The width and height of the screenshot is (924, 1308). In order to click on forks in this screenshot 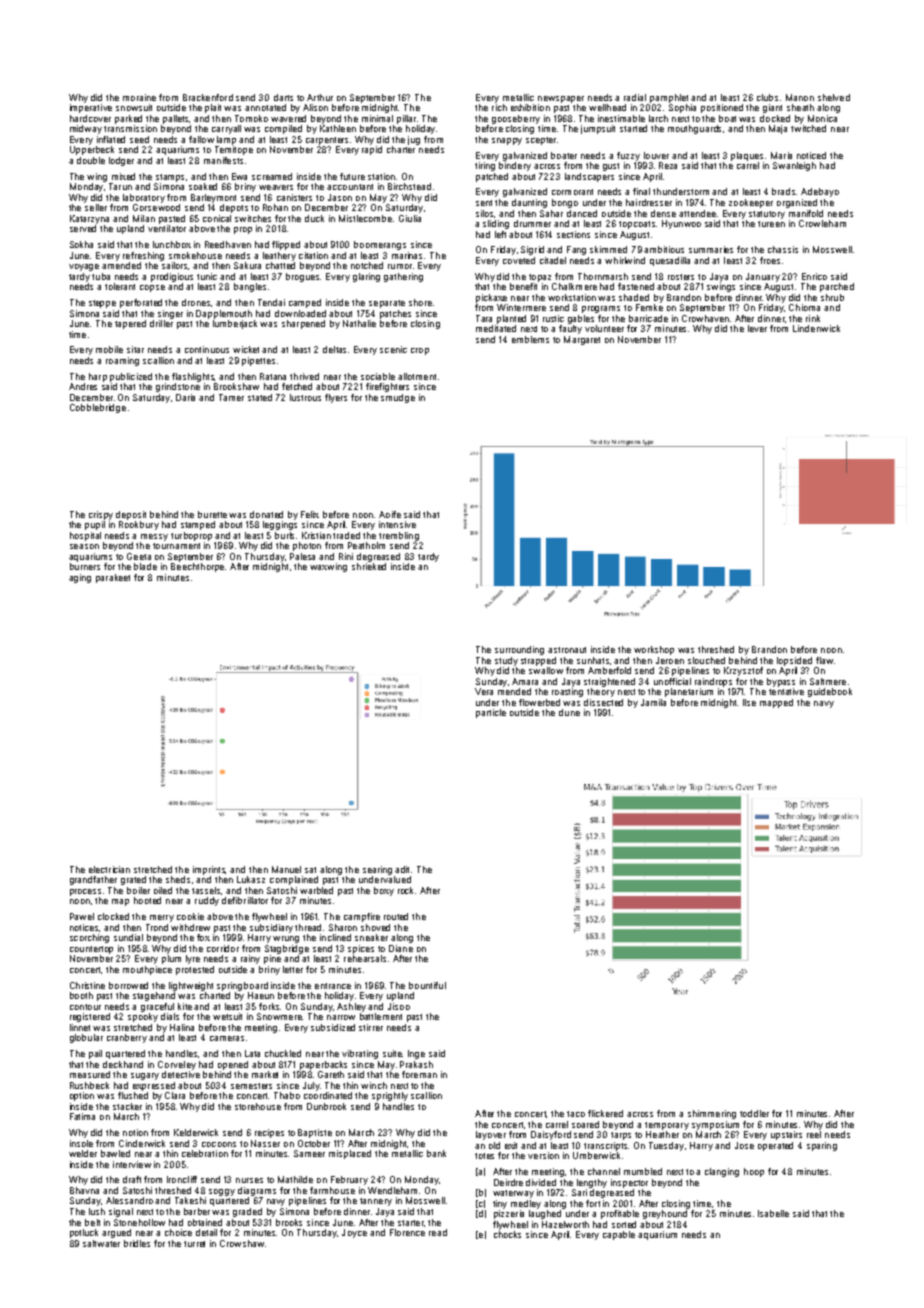, I will do `click(270, 1006)`.
